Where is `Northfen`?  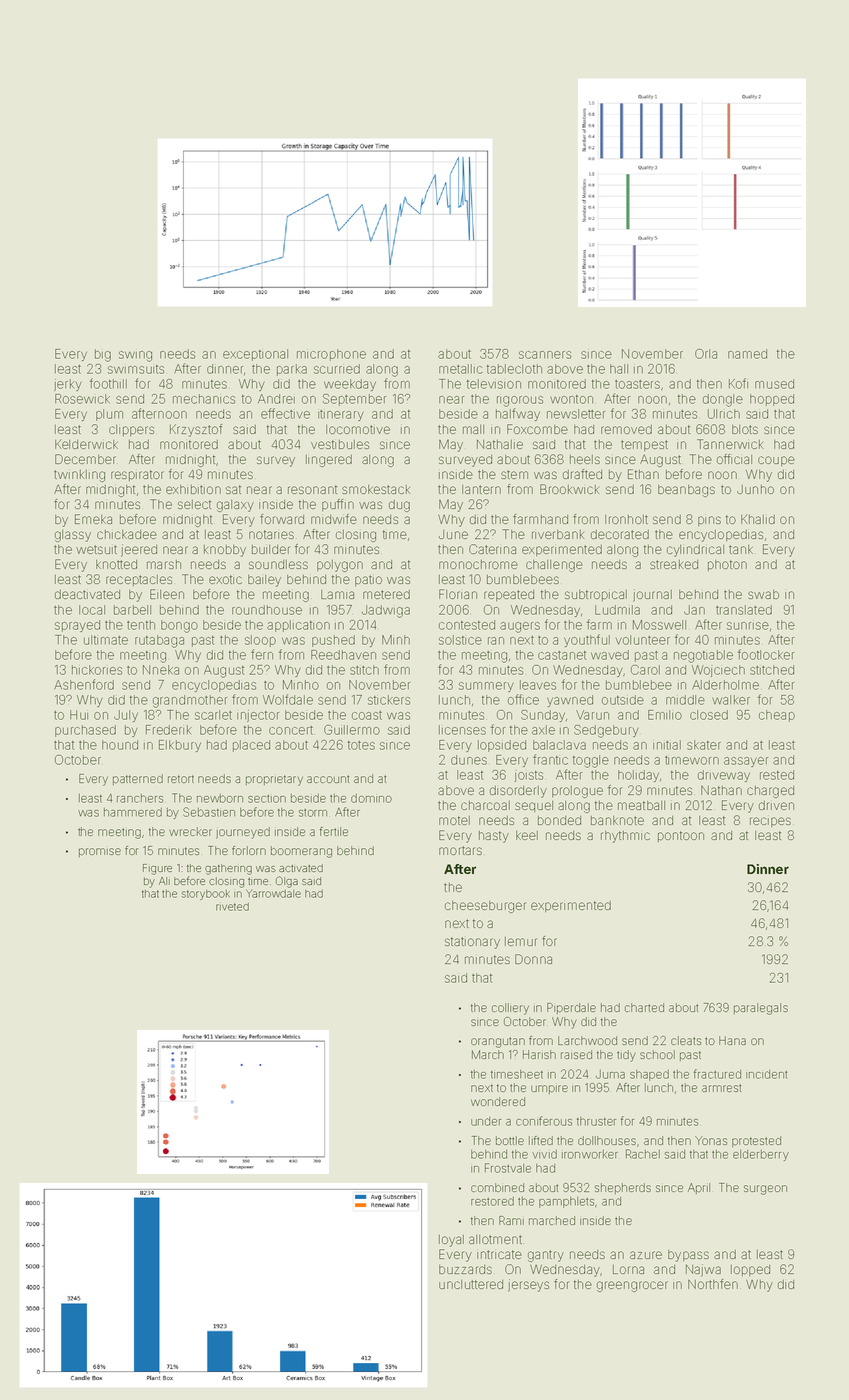 Northfen is located at coordinates (713, 1284).
